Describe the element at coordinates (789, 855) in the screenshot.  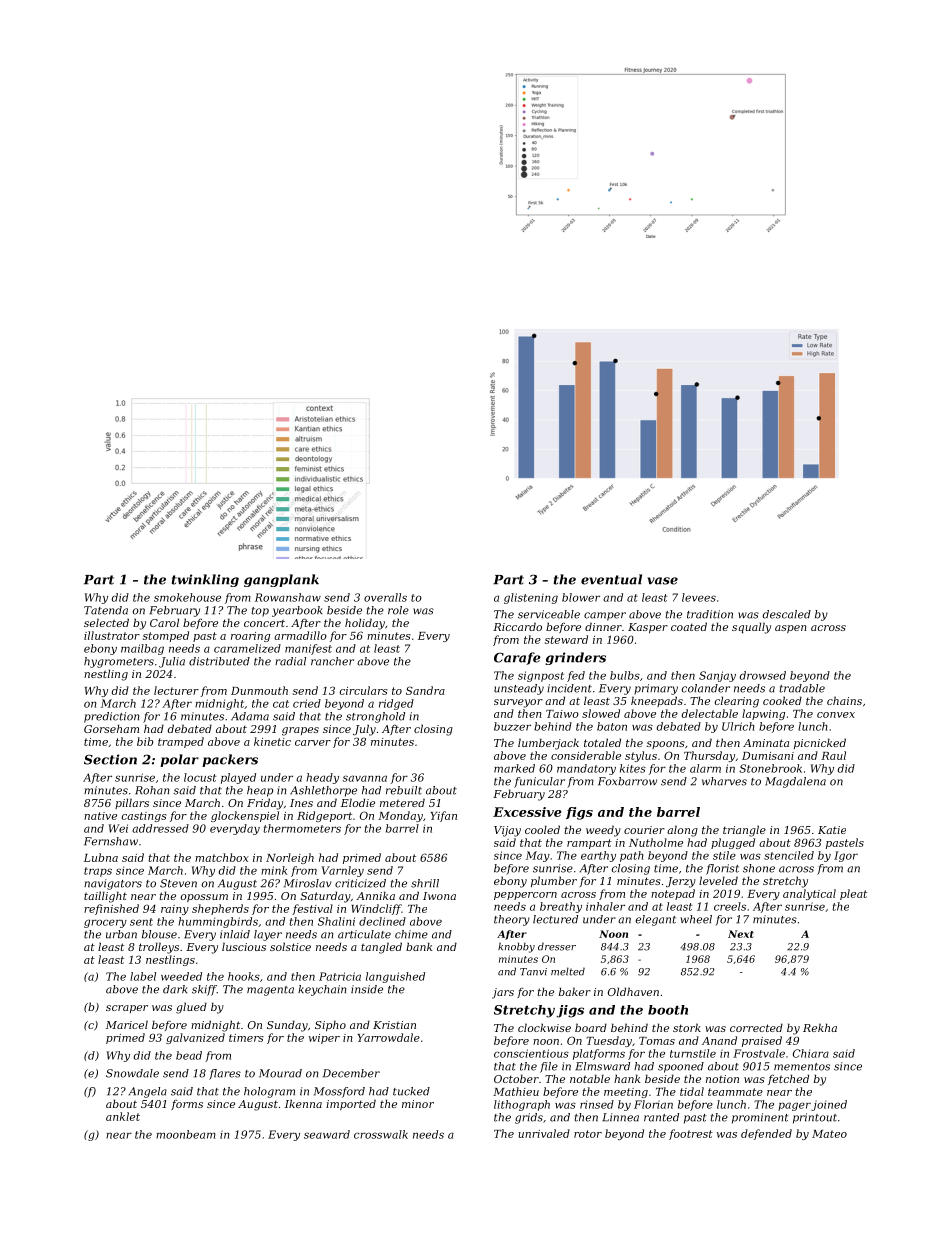
I see `stenciled` at that location.
